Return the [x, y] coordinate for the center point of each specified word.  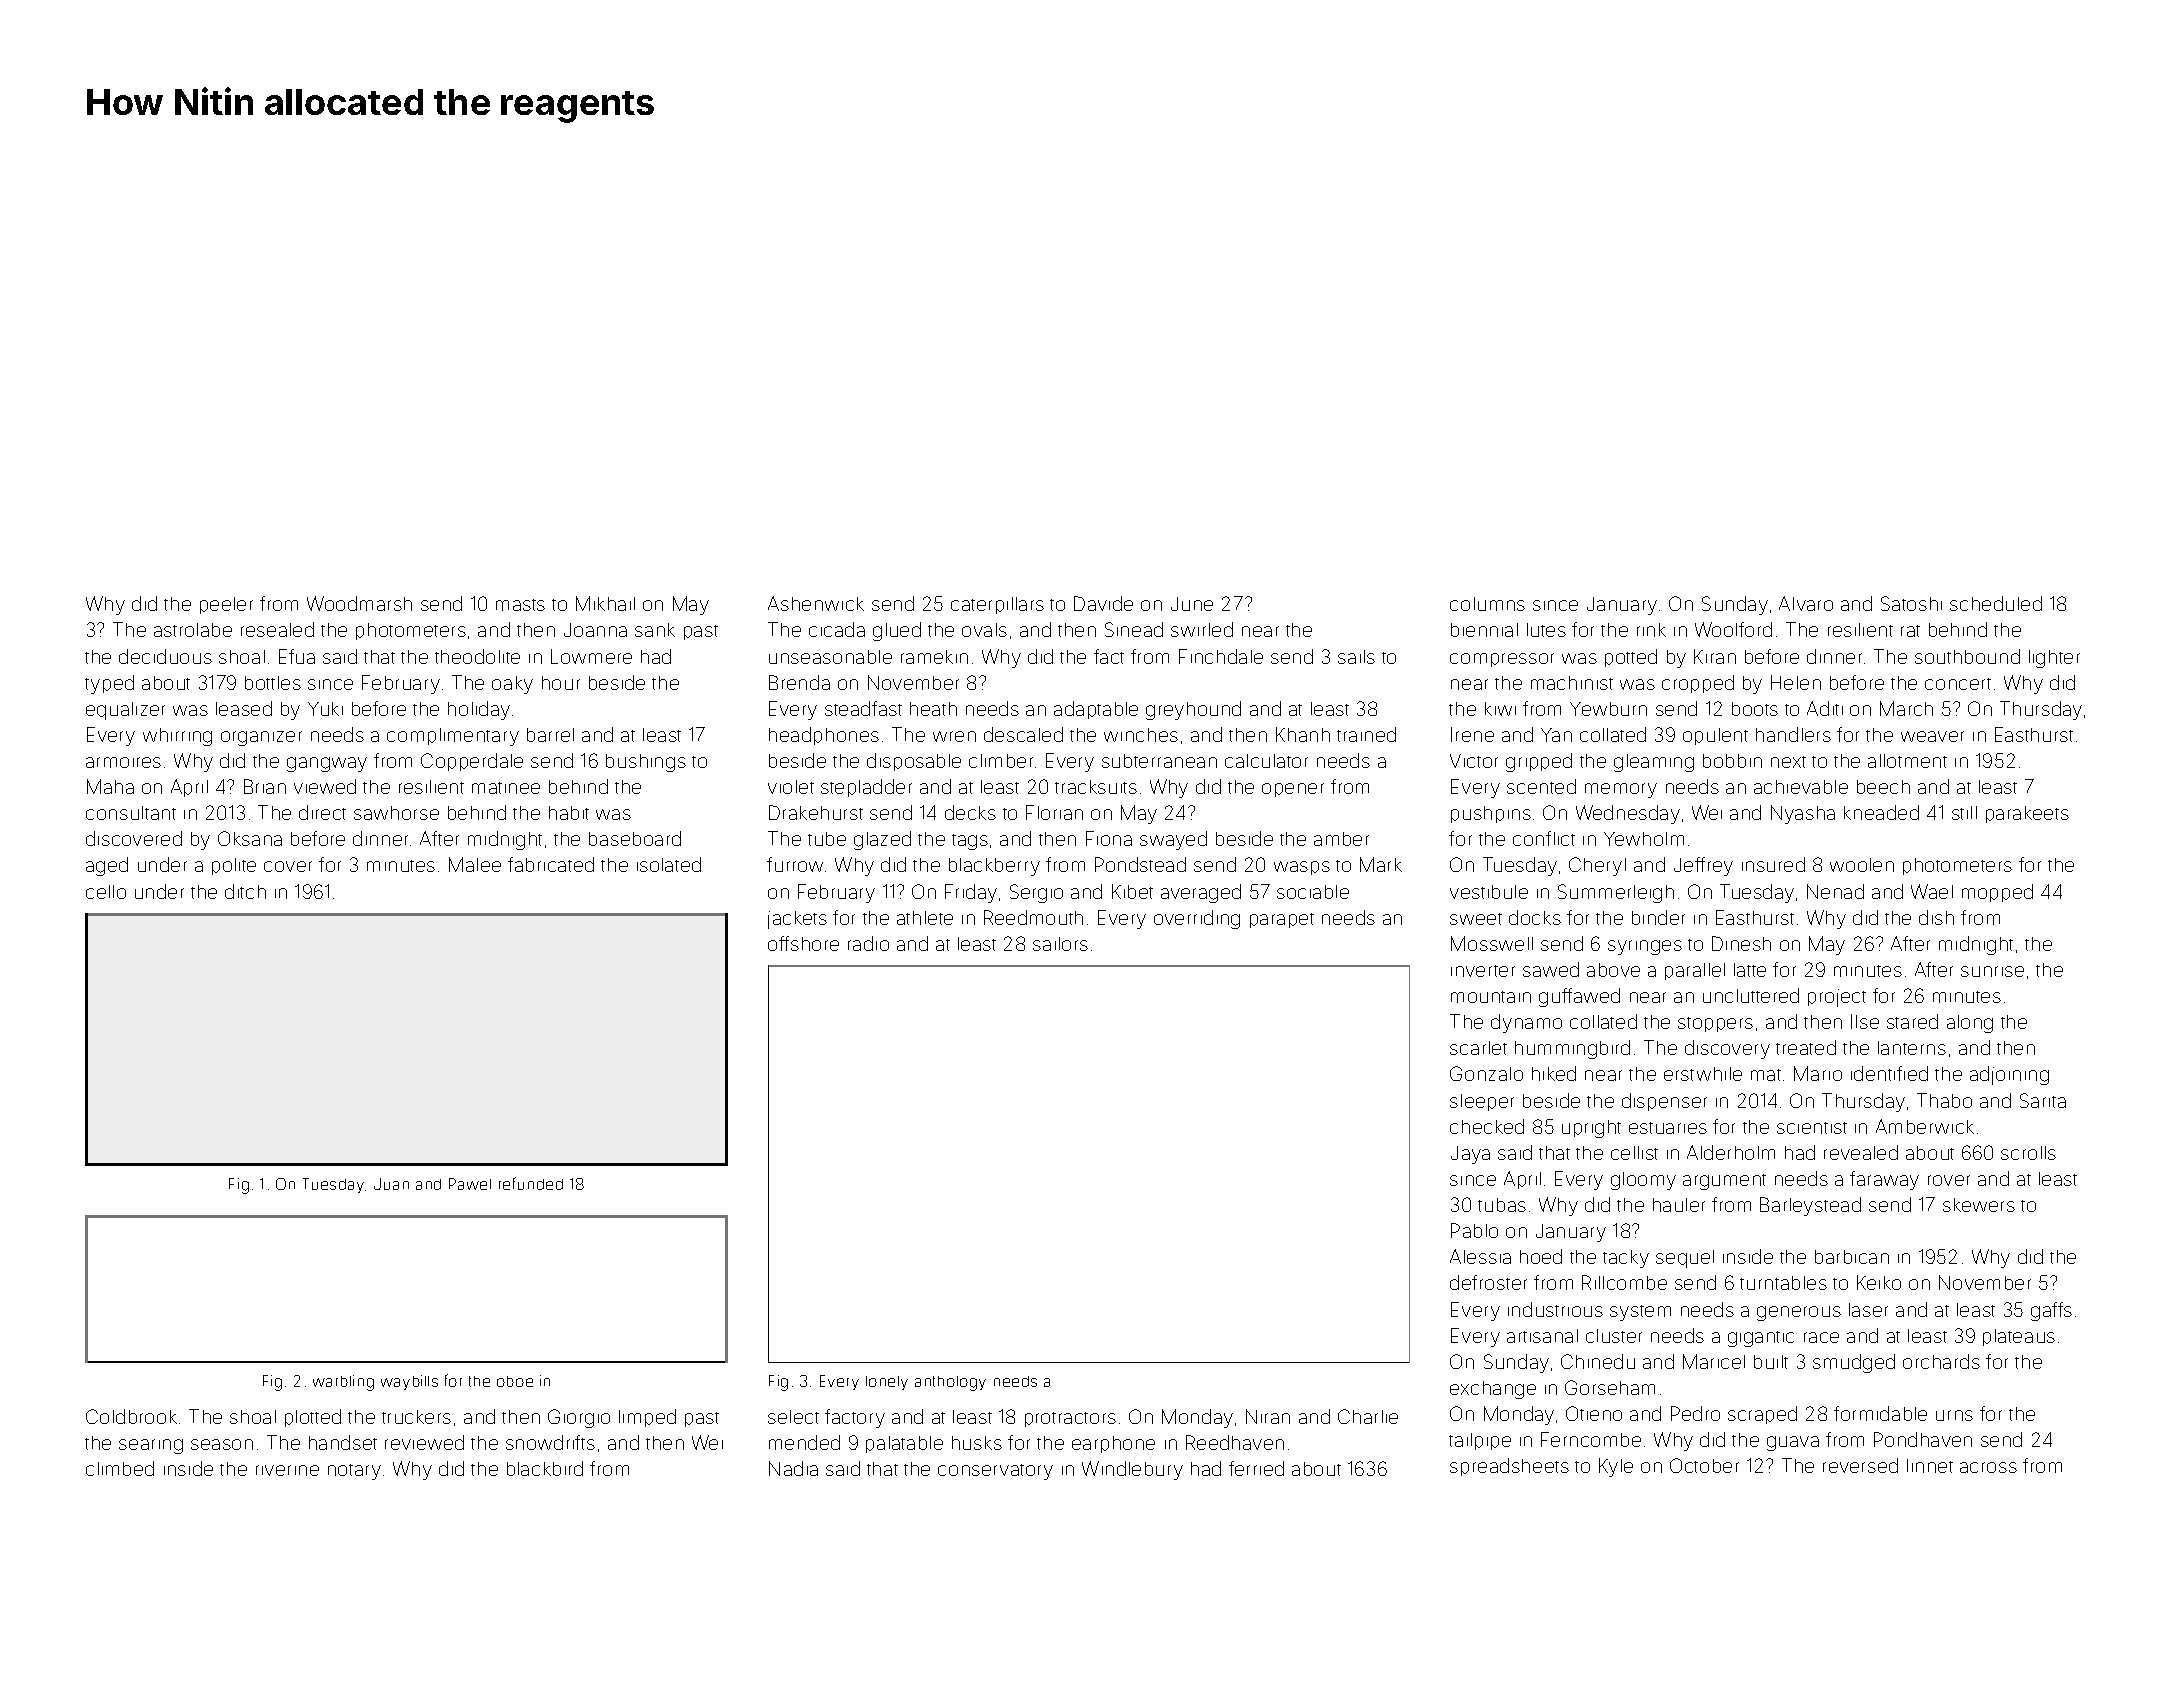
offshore [803, 943]
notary [354, 1472]
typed [109, 684]
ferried [1256, 1468]
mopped [1997, 893]
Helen [1796, 682]
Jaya [1470, 1155]
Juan [391, 1184]
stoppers [1715, 1024]
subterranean [1159, 761]
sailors [1060, 944]
